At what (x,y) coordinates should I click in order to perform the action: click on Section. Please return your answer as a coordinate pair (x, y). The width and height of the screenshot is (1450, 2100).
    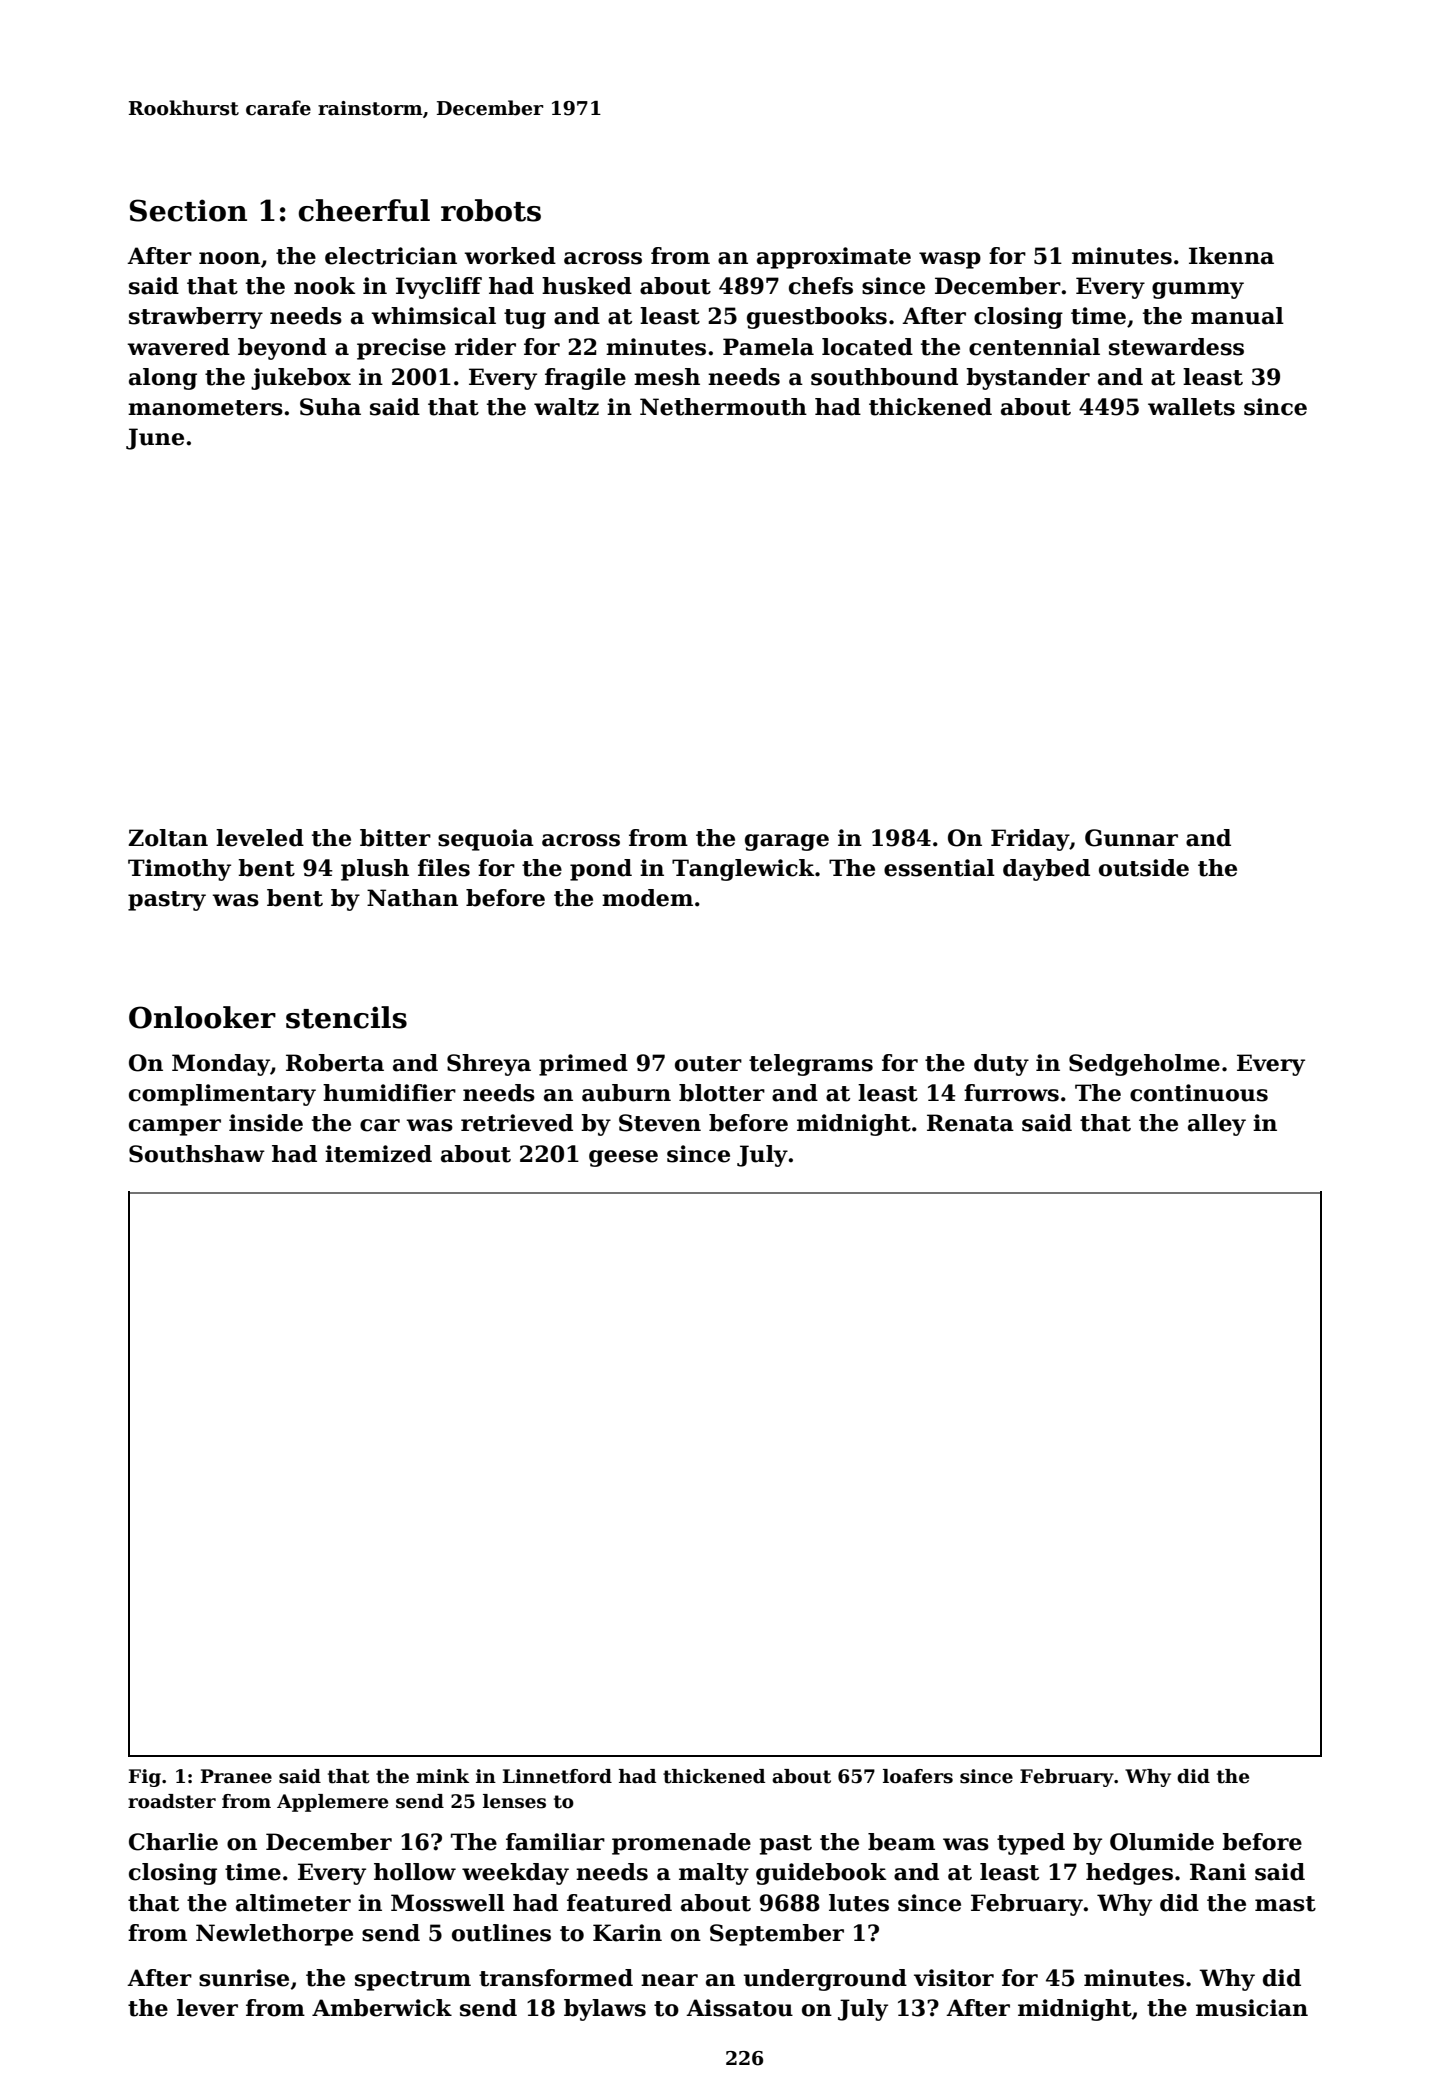
    Looking at the image, I should click on (188, 210).
